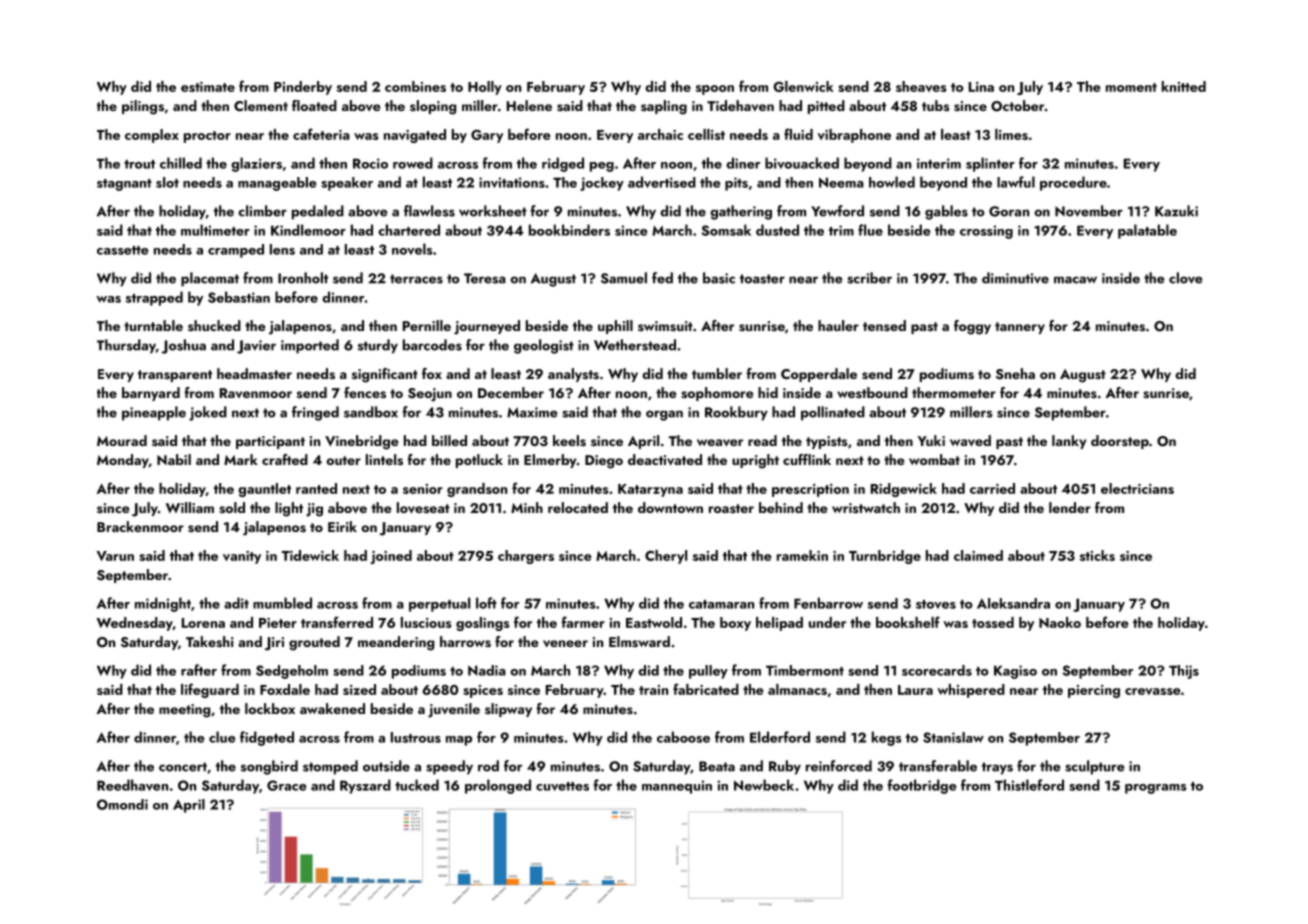  What do you see at coordinates (416, 279) in the document?
I see `terraces` at bounding box center [416, 279].
